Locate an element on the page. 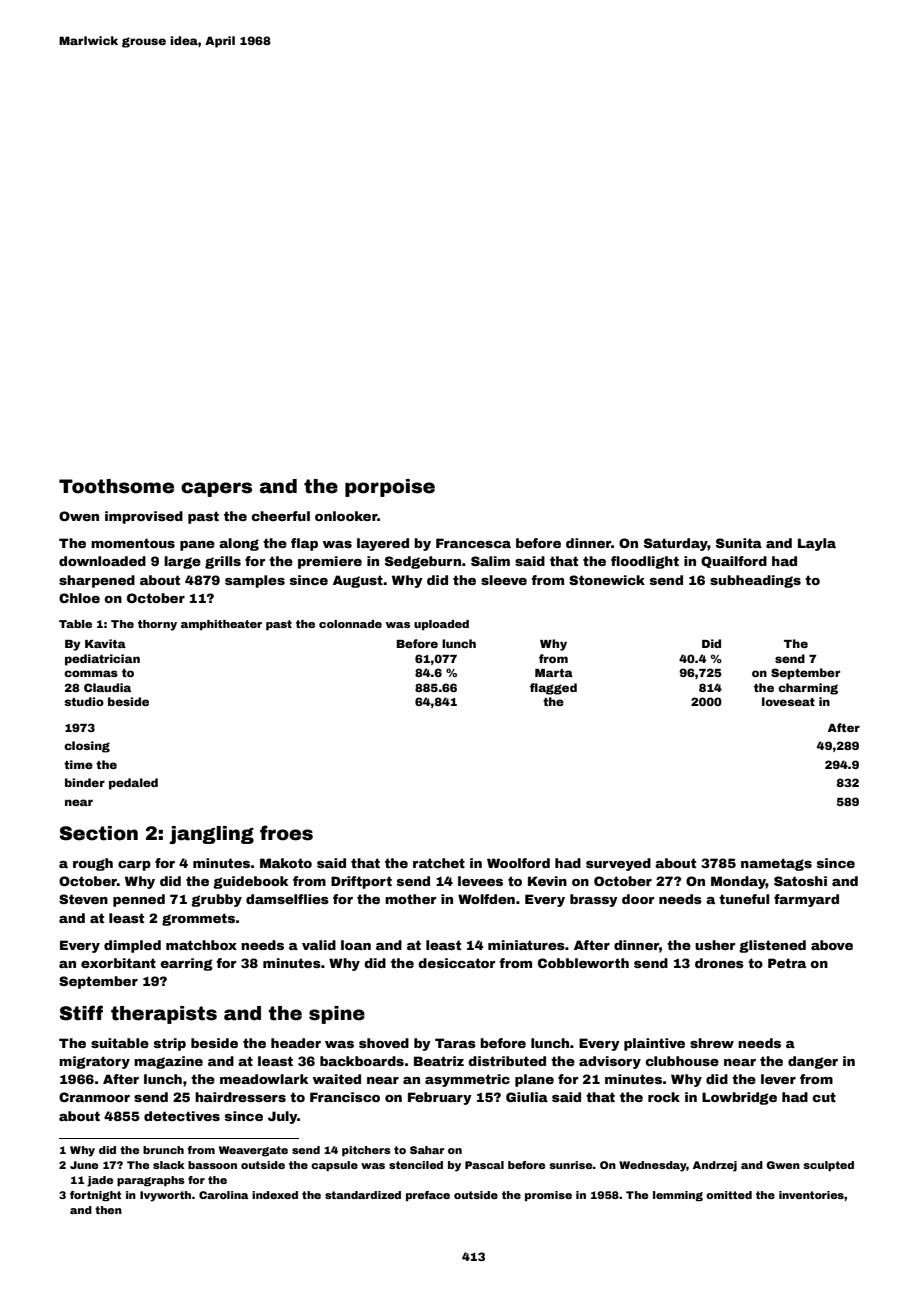  valid is located at coordinates (319, 945).
